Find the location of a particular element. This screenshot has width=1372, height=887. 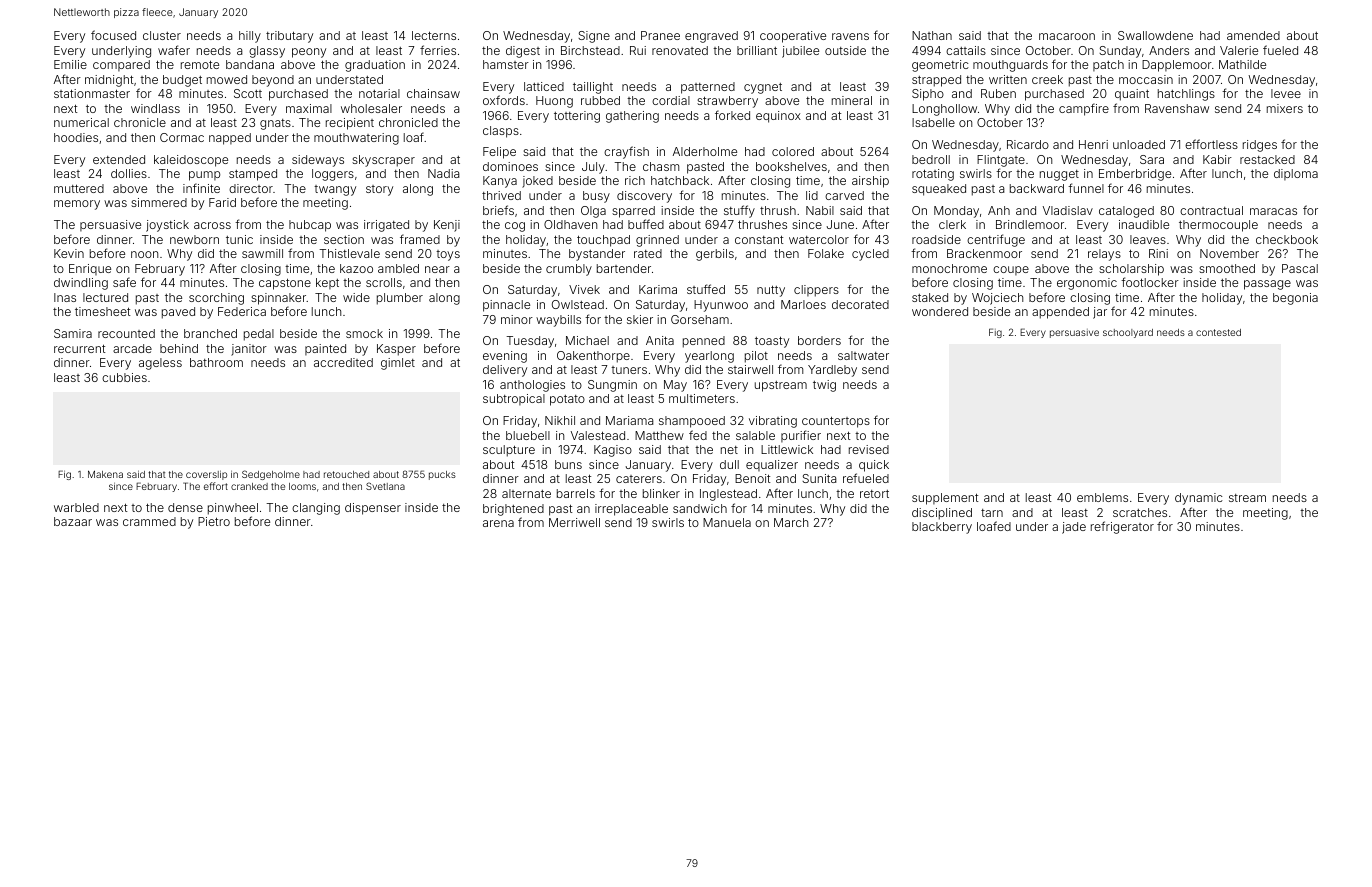

pinwheel is located at coordinates (233, 509).
